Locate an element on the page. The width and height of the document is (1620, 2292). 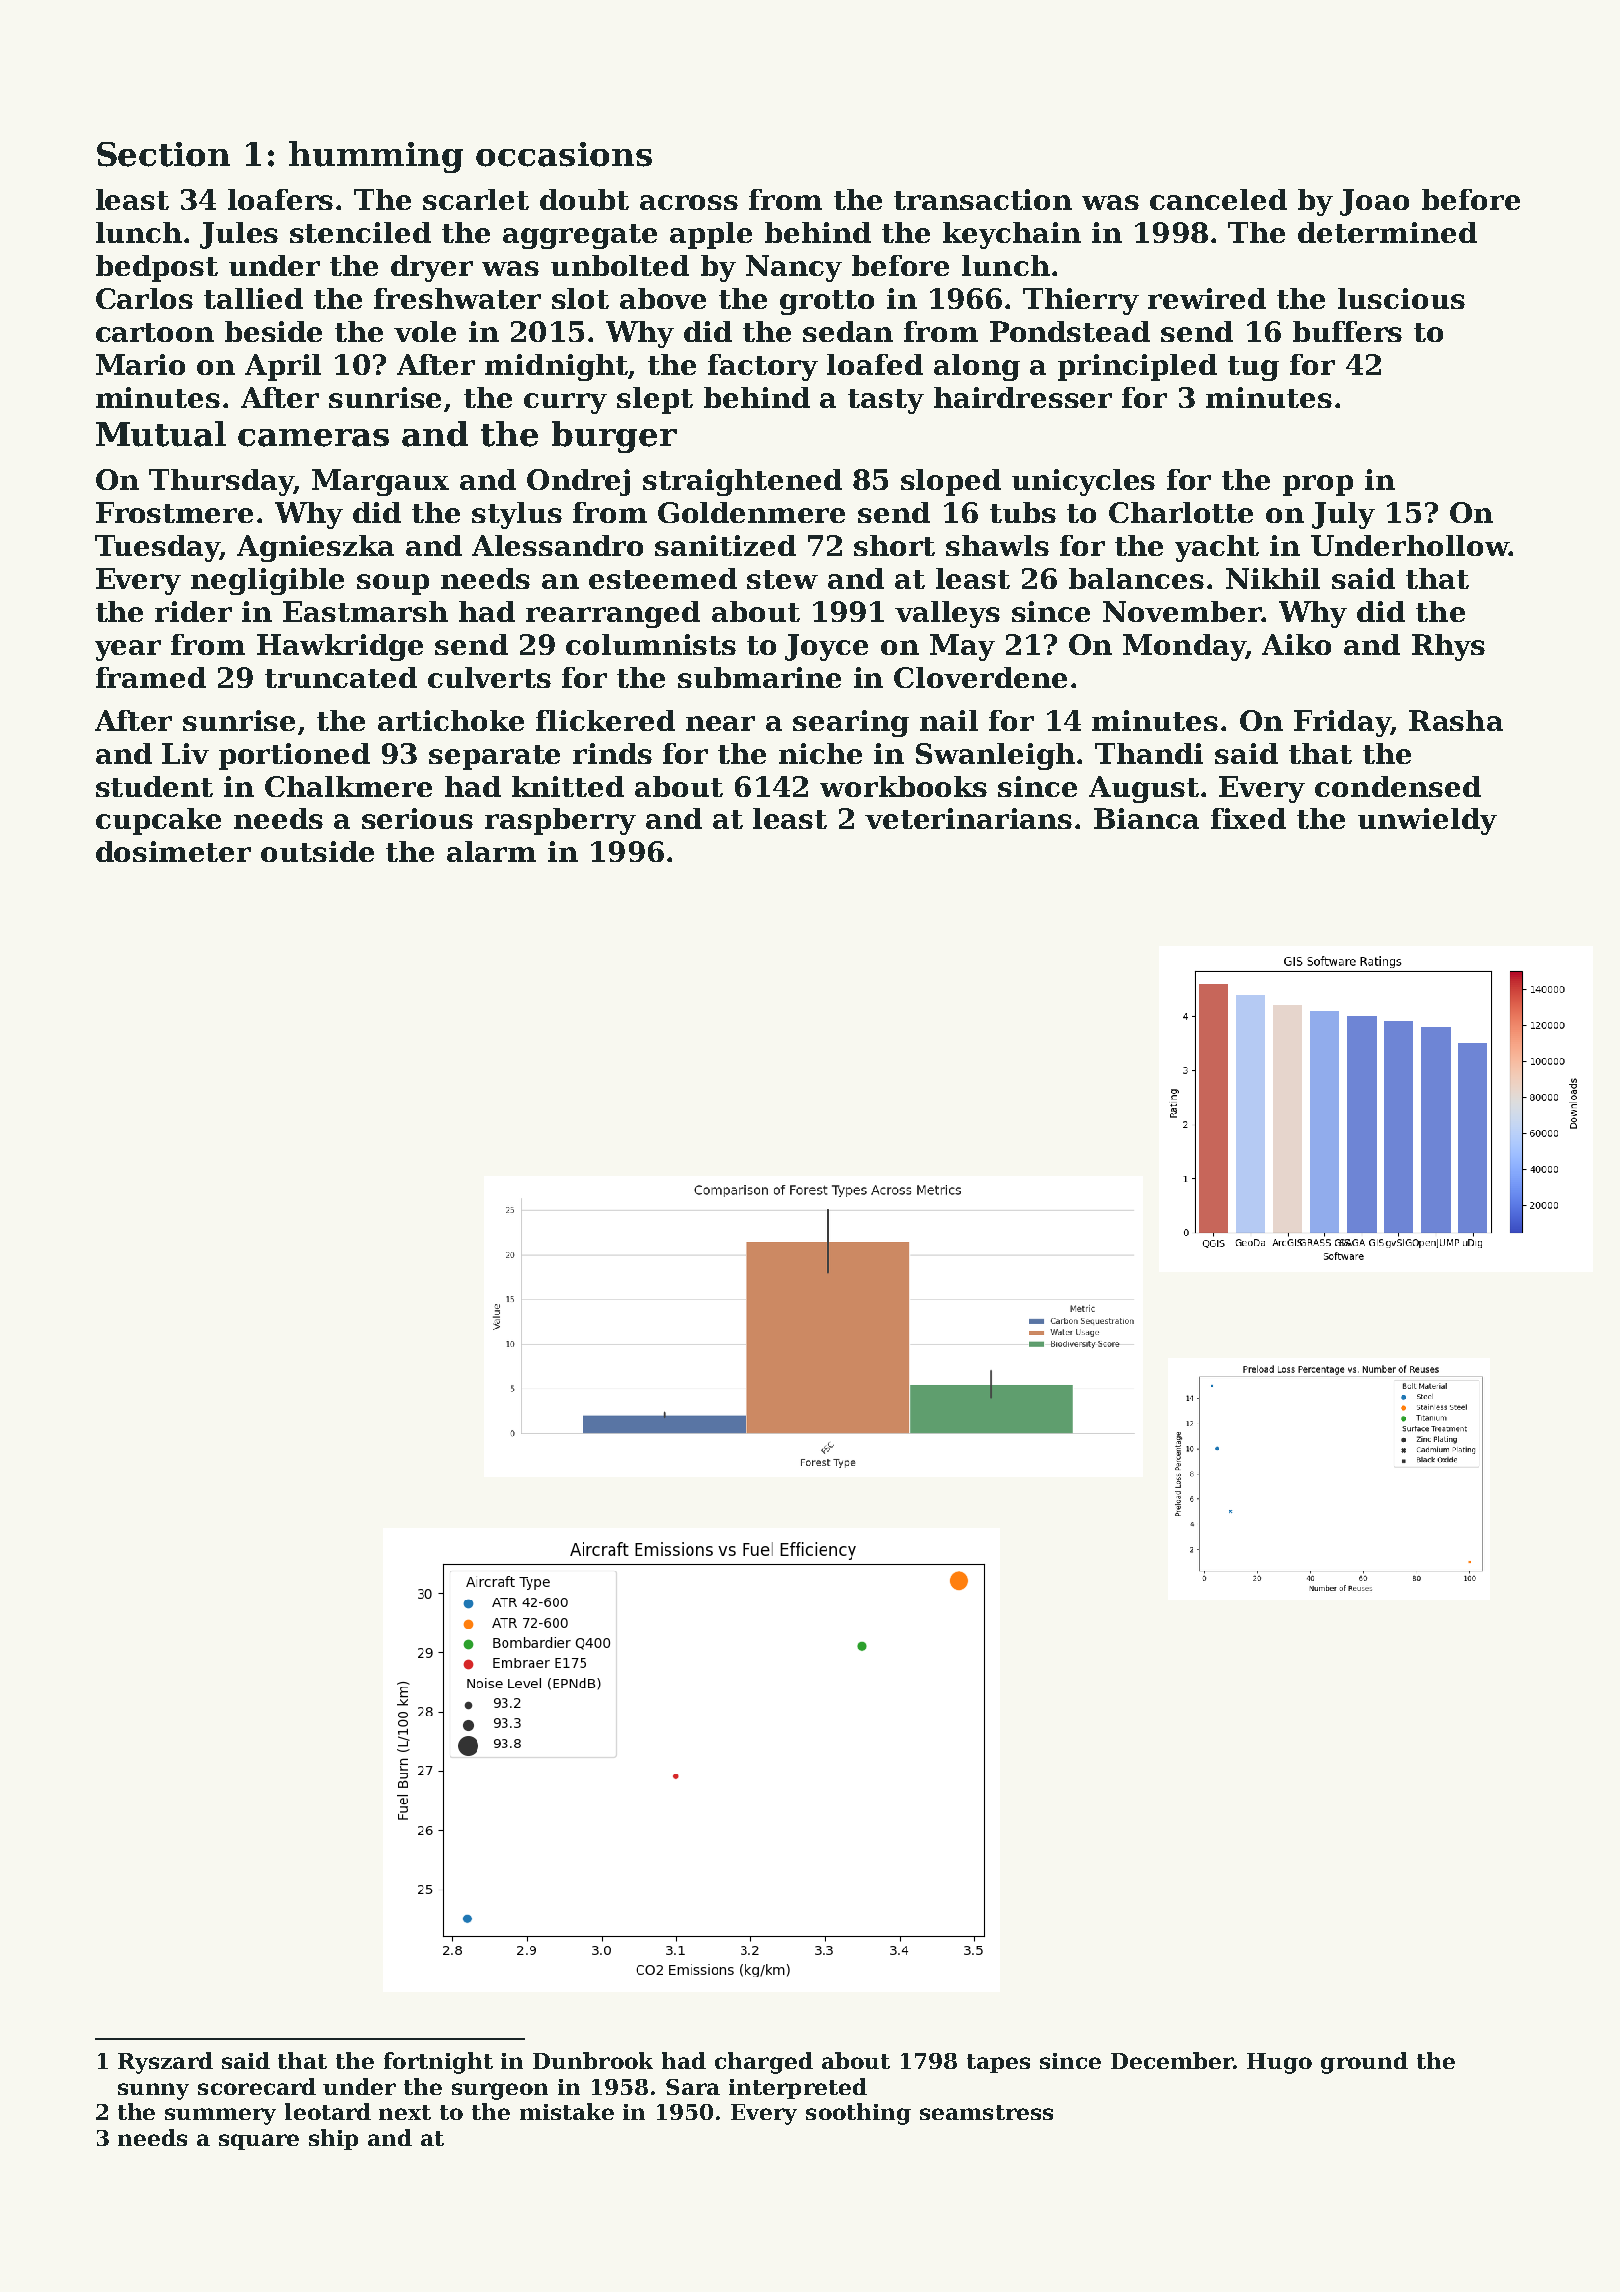
Mario is located at coordinates (140, 364).
